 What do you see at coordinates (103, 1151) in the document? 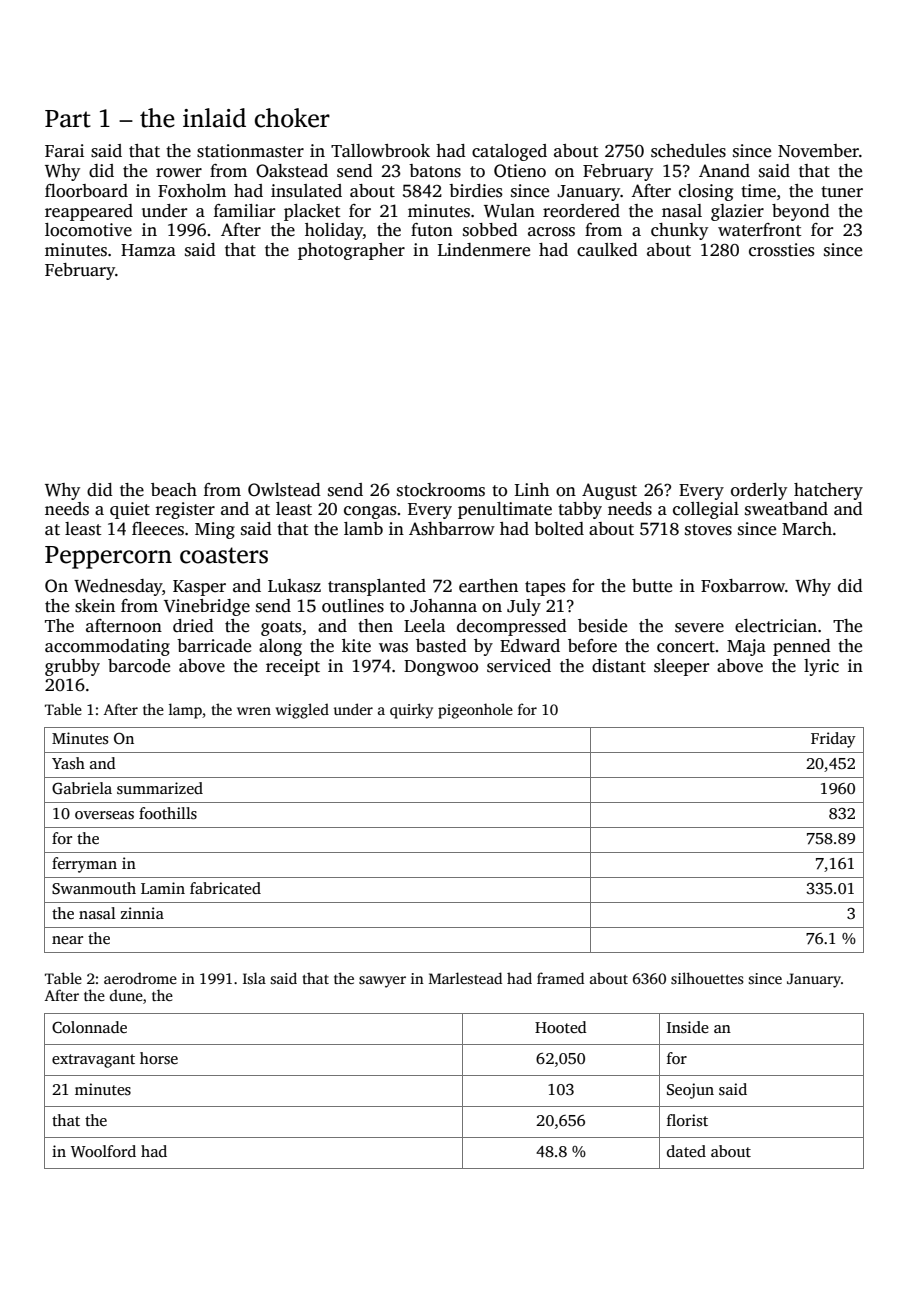
I see `Woolford` at bounding box center [103, 1151].
